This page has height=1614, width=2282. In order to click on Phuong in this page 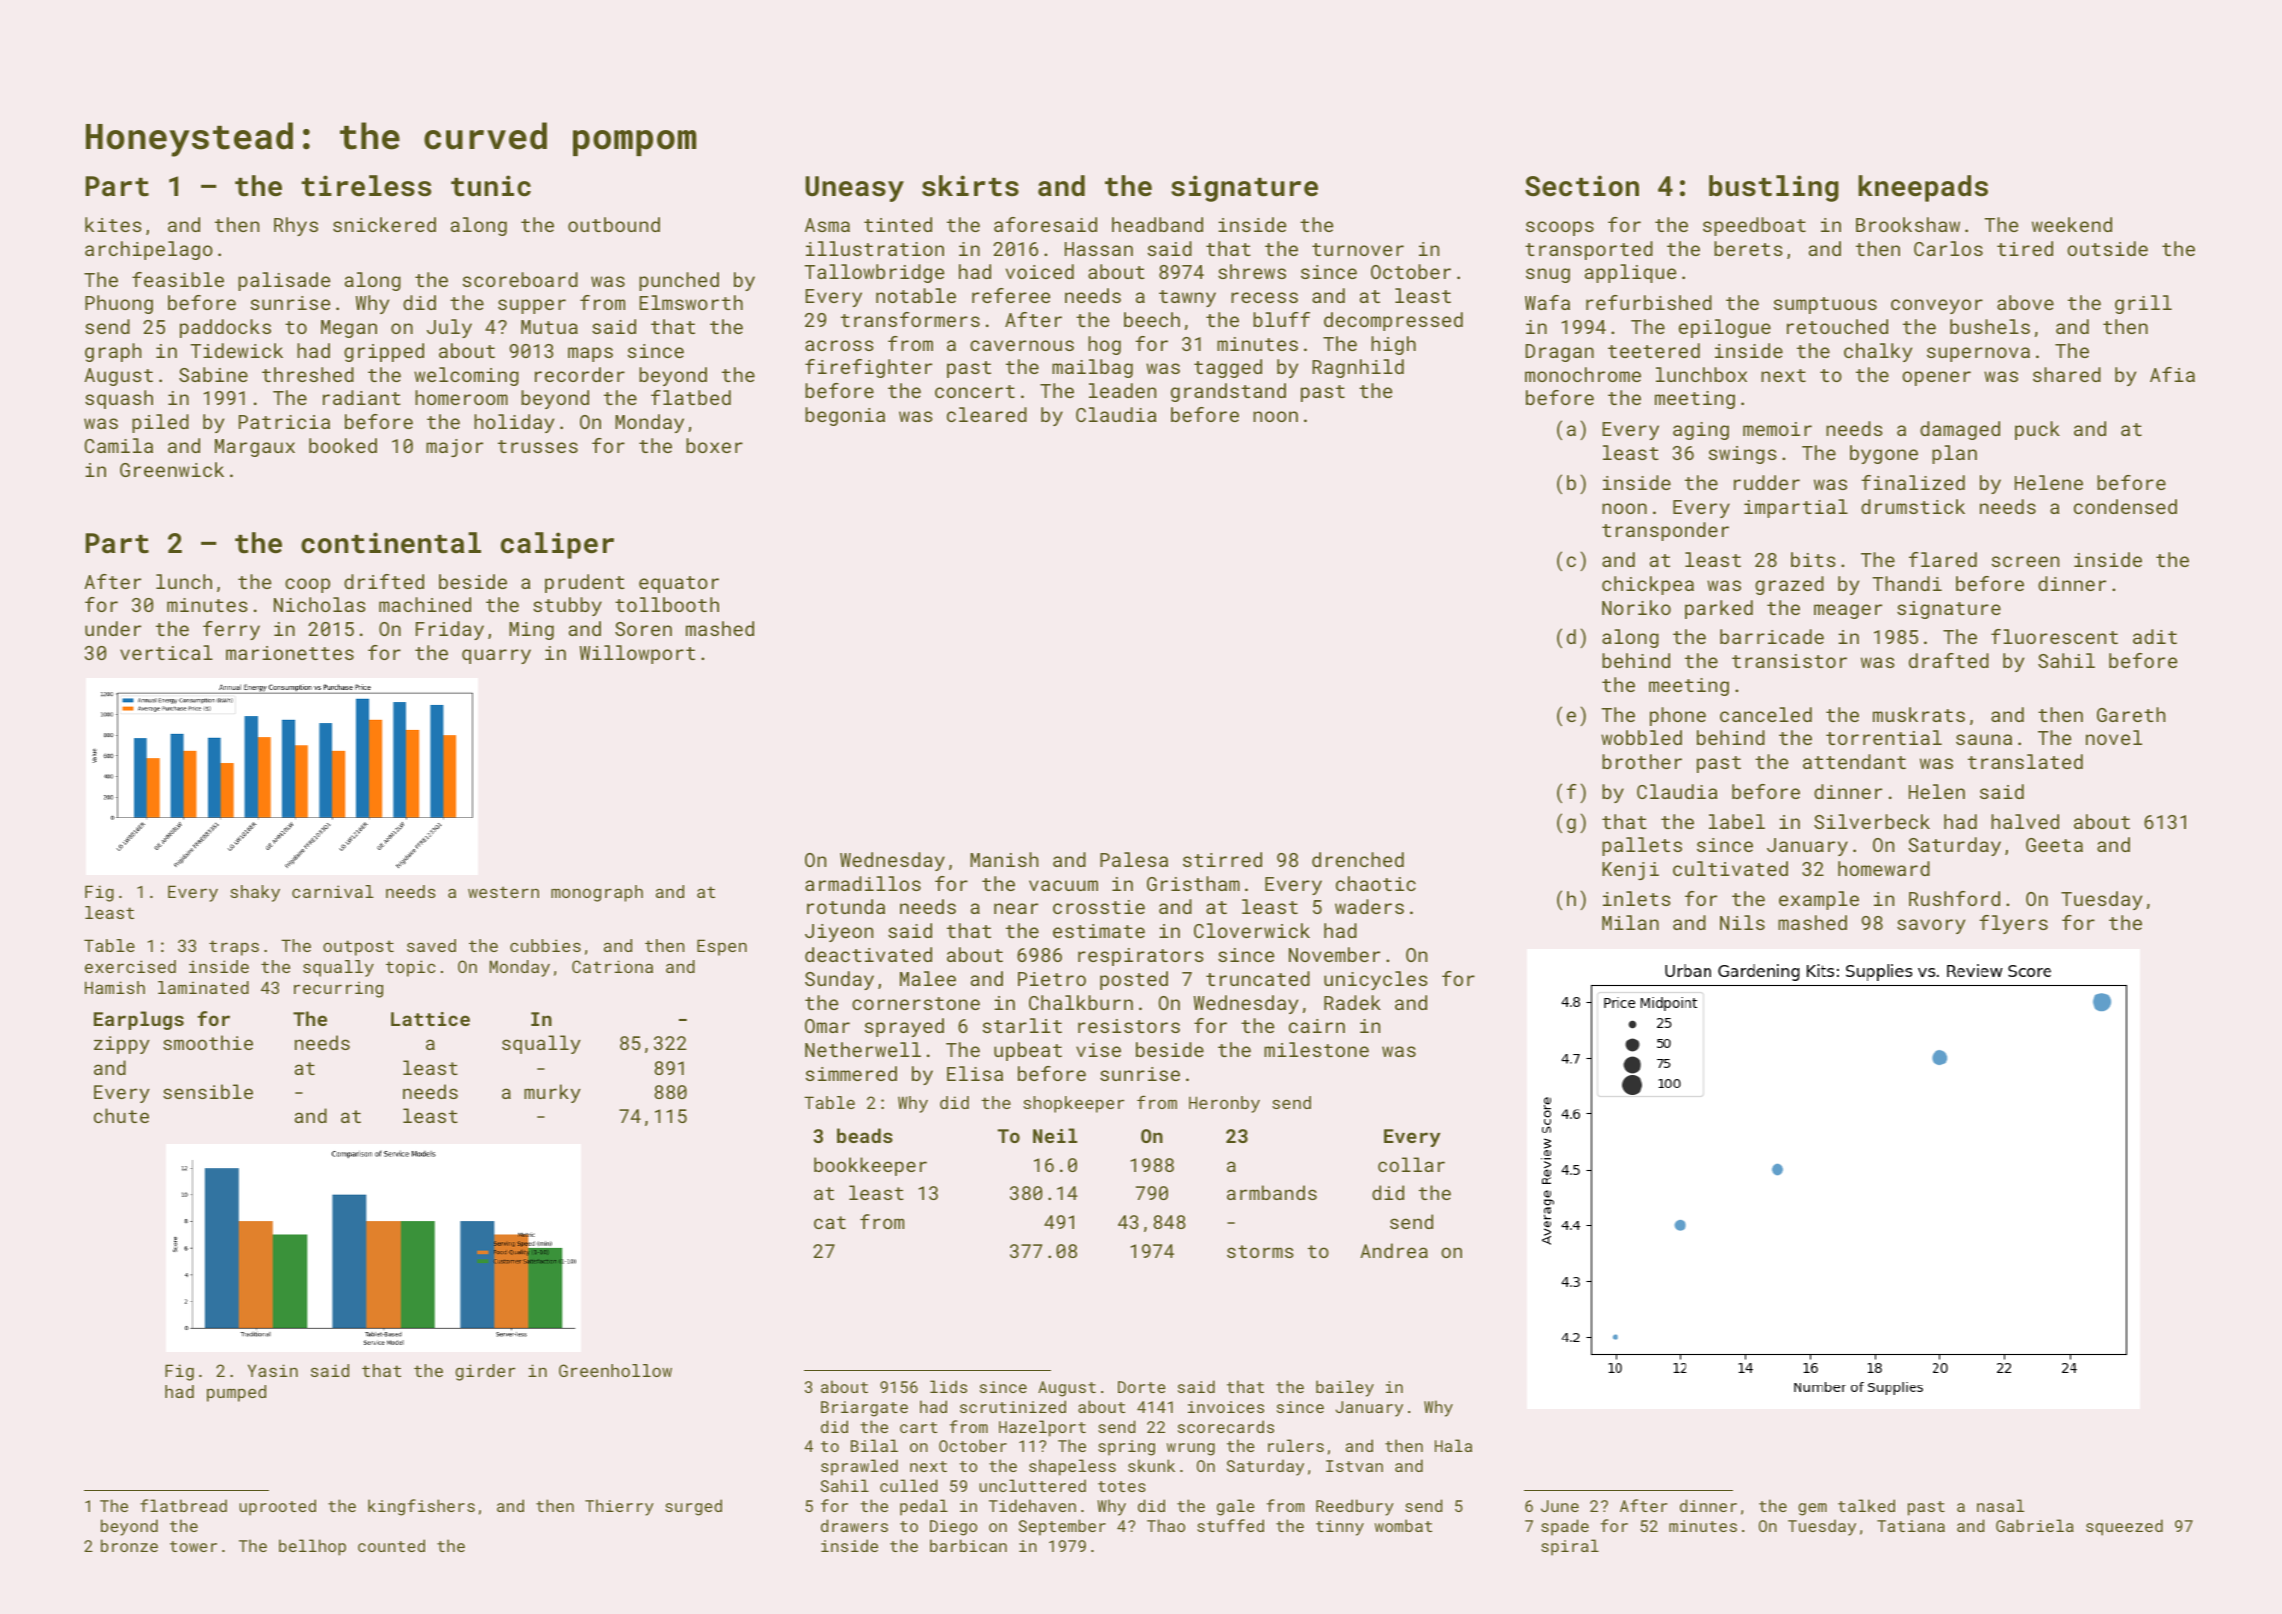, I will do `click(119, 304)`.
